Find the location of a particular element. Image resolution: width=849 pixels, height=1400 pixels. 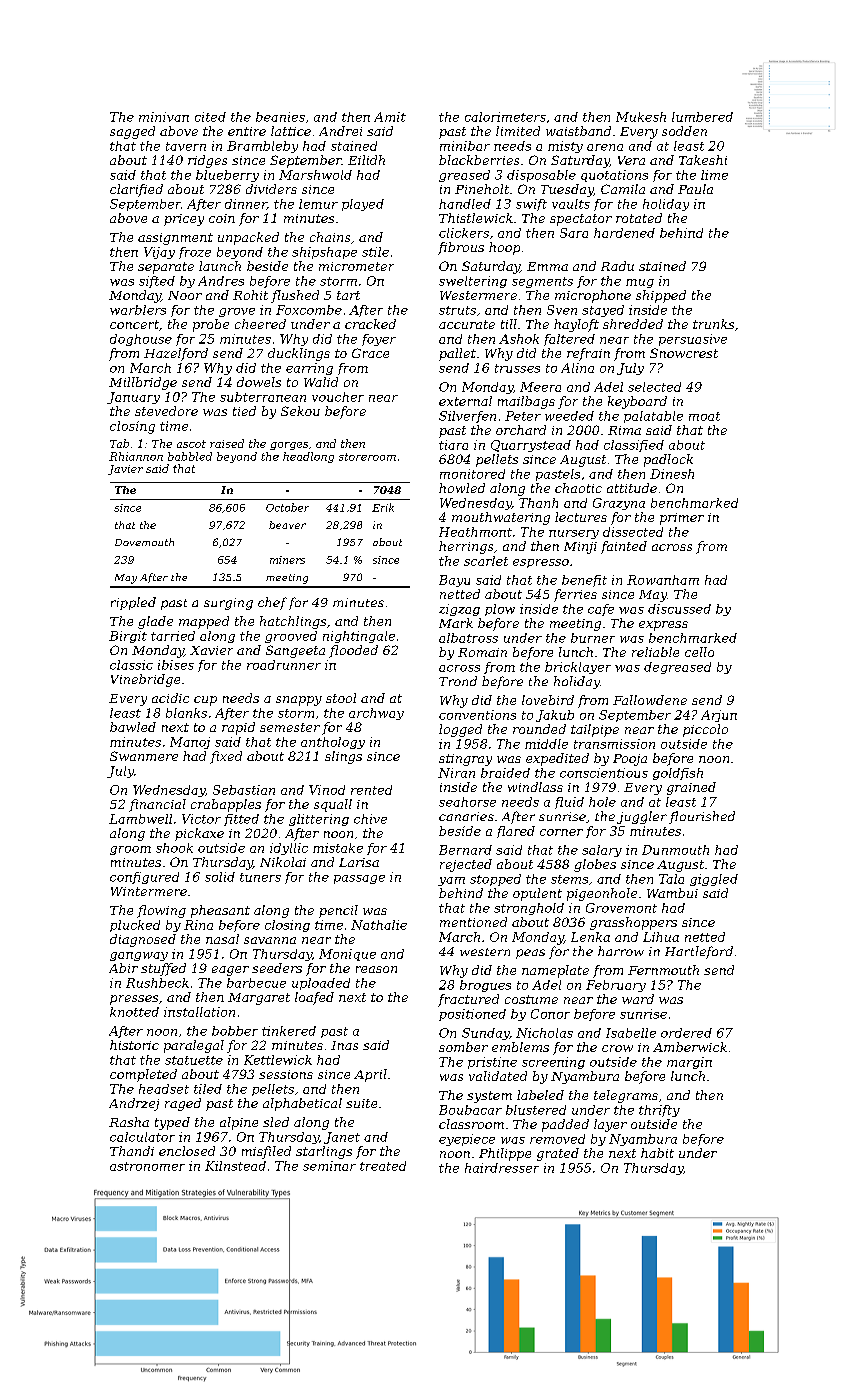

calorimeters is located at coordinates (505, 117).
